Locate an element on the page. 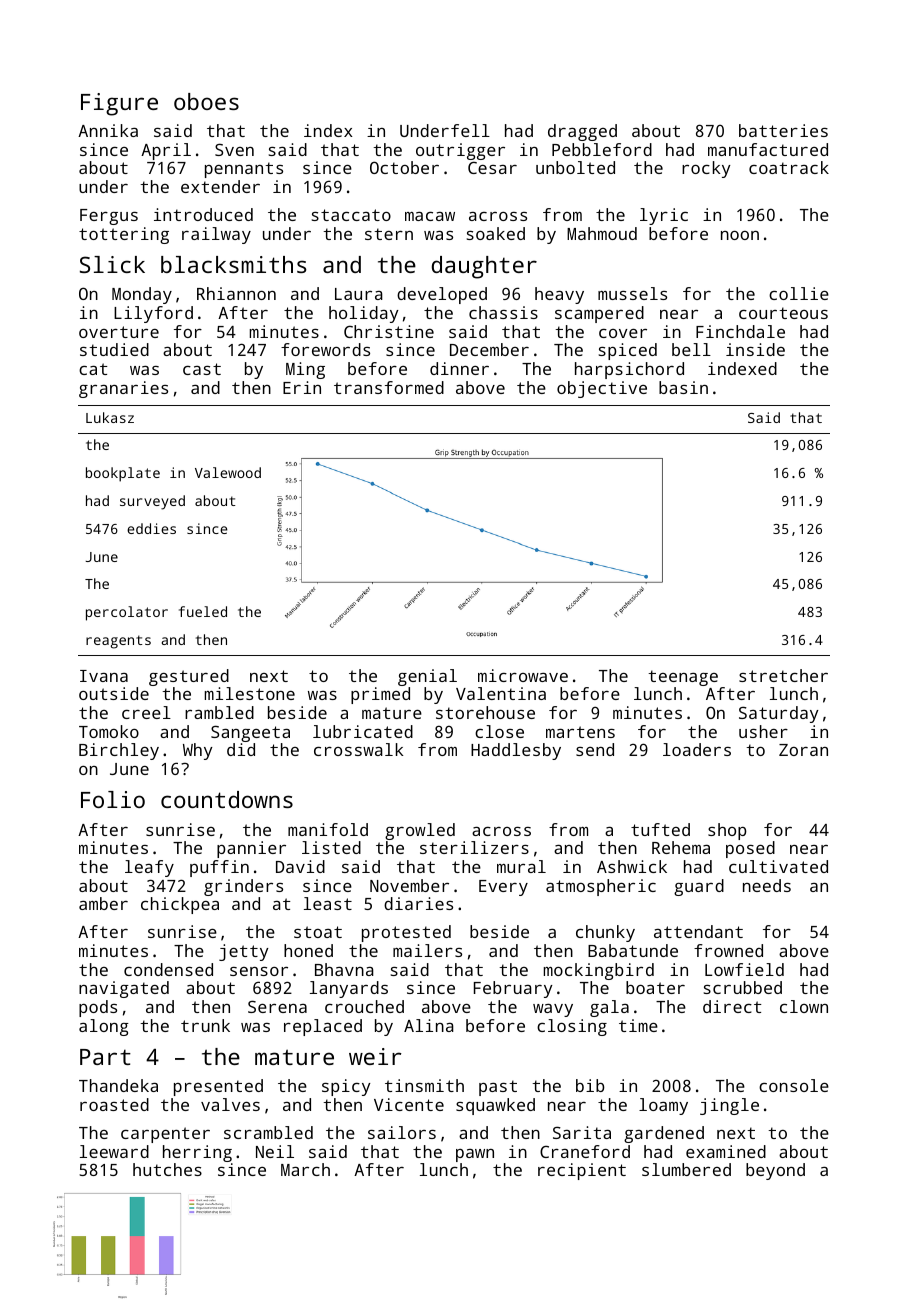  stretcher is located at coordinates (783, 675).
